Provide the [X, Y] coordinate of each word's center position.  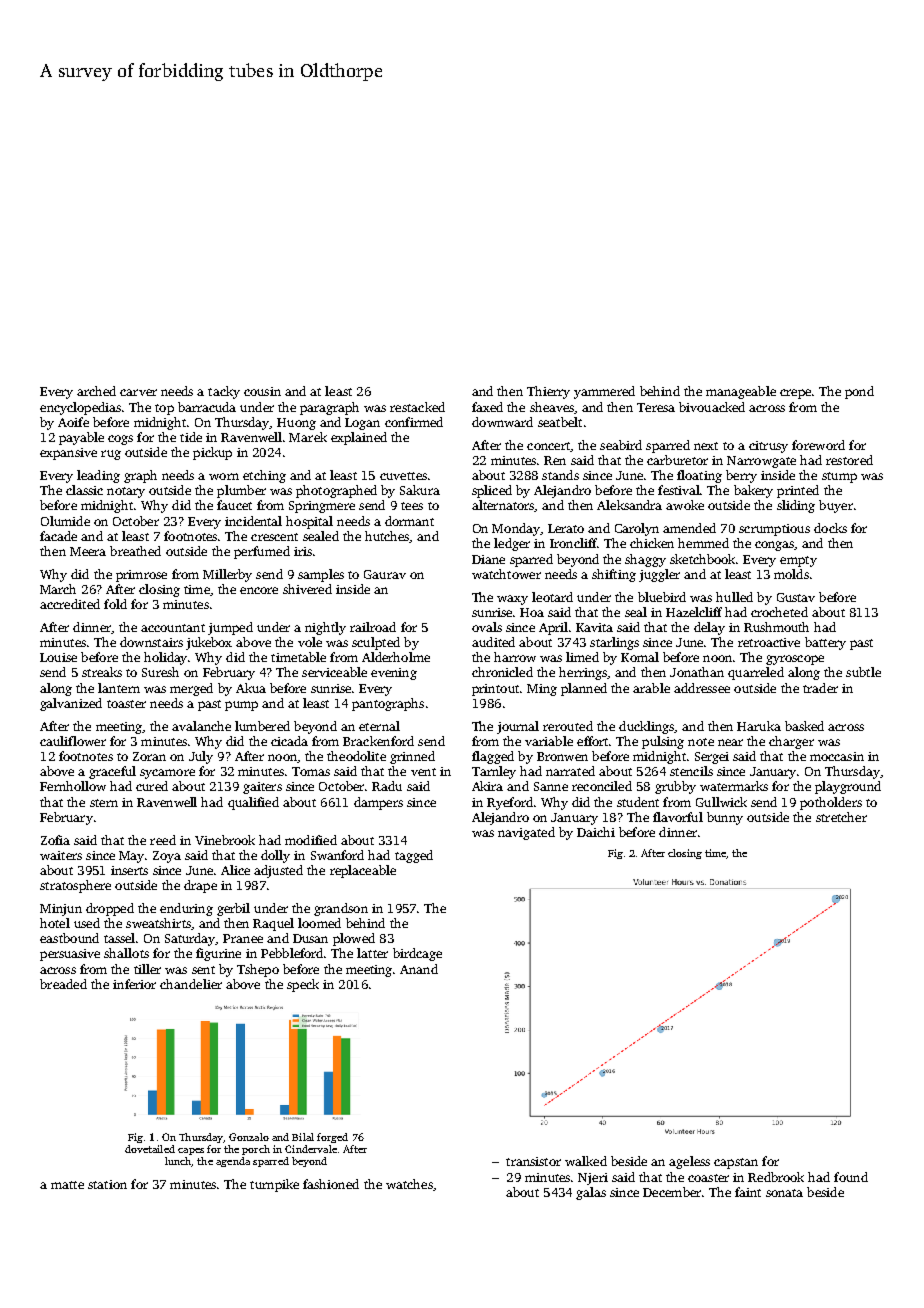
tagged [414, 856]
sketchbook [702, 559]
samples [321, 575]
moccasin [837, 756]
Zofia [55, 840]
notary [126, 492]
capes [191, 1151]
